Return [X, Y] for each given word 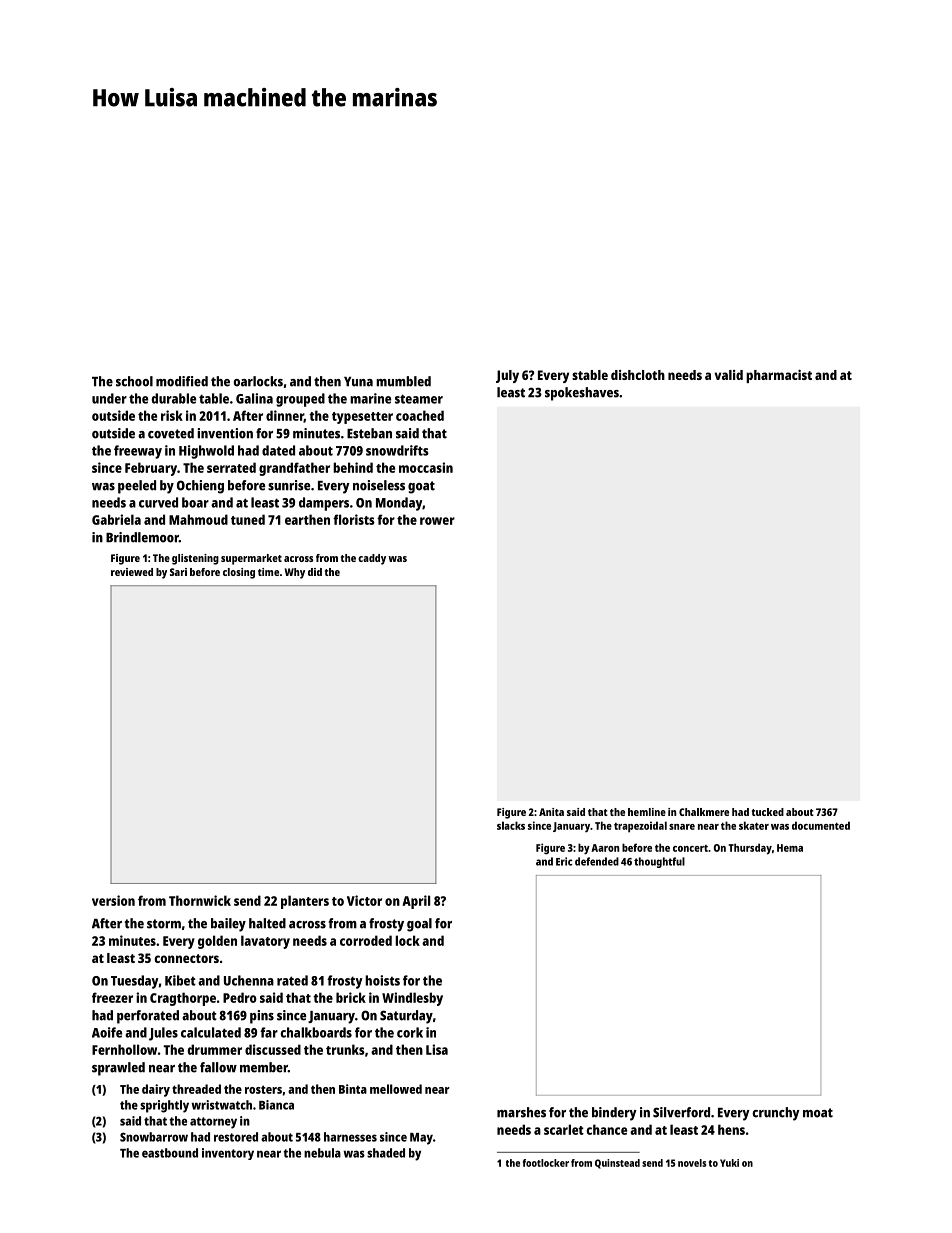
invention [225, 433]
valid [729, 375]
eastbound [170, 1153]
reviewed [132, 572]
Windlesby [412, 999]
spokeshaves [582, 394]
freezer [112, 997]
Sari [178, 572]
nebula [322, 1153]
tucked [768, 812]
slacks [511, 825]
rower [437, 521]
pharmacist [779, 376]
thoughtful [659, 862]
